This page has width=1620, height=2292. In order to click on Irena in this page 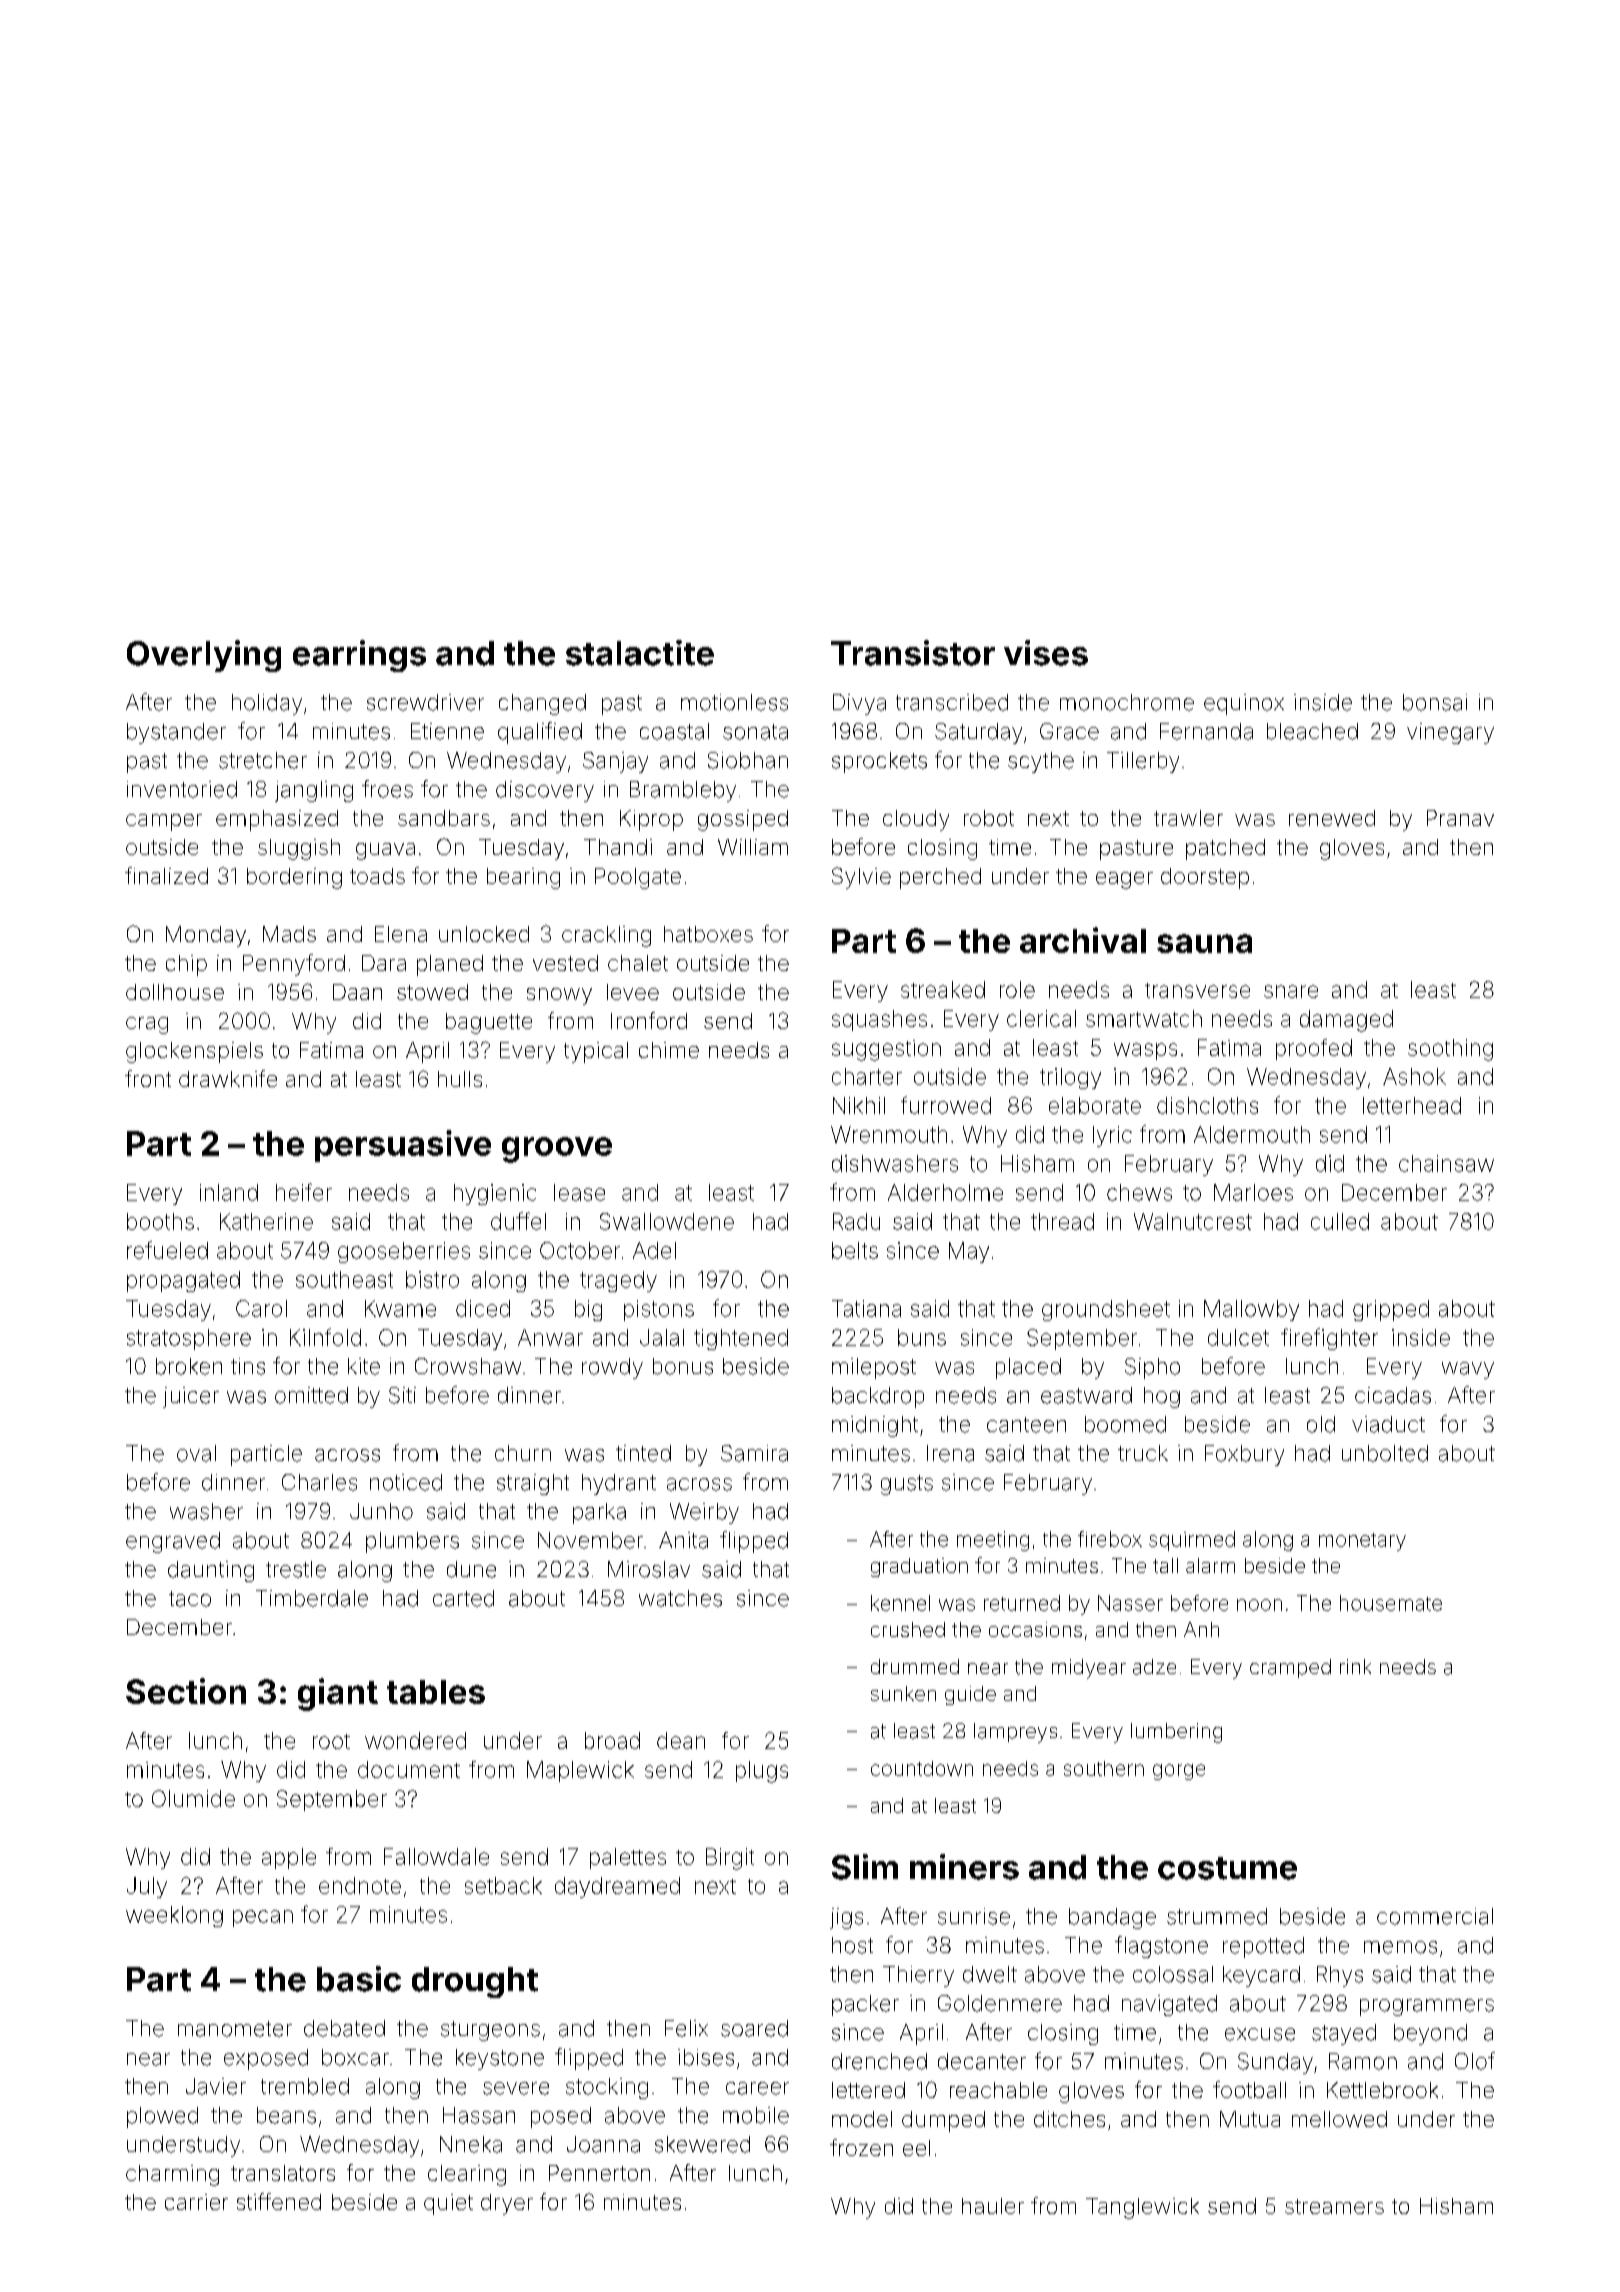, I will do `click(950, 1453)`.
